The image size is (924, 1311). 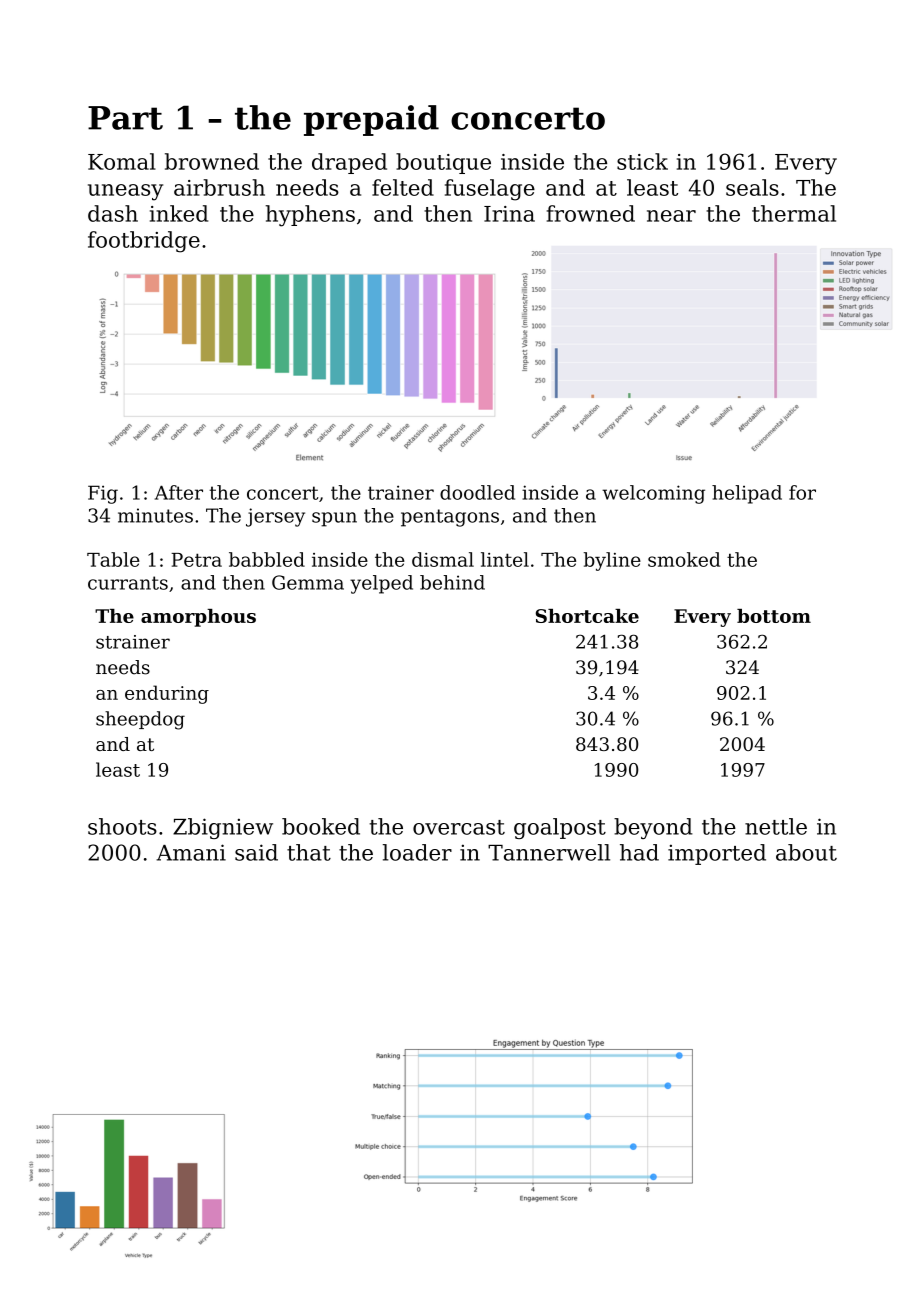 I want to click on Amani, so click(x=191, y=852).
